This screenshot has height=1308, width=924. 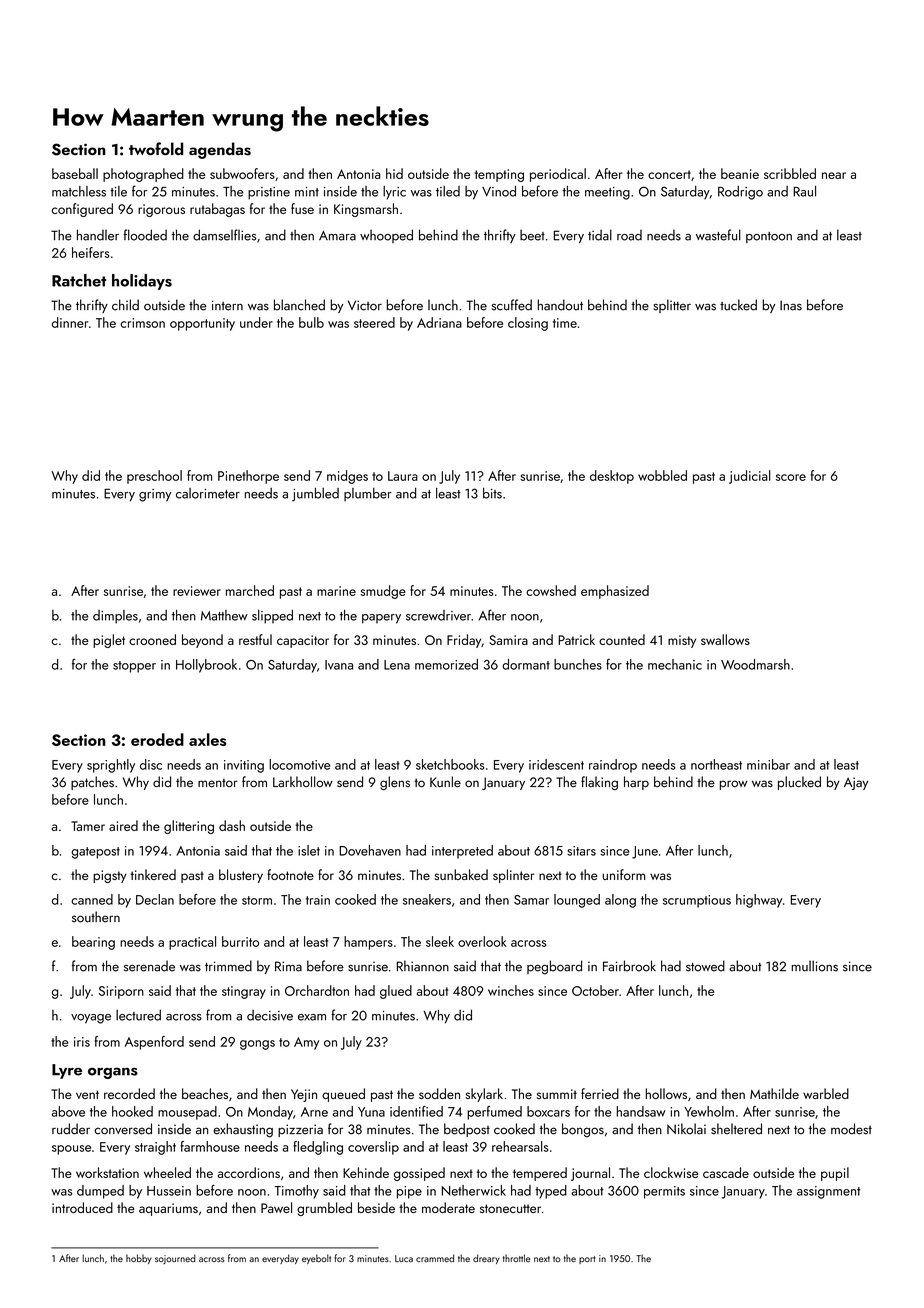 What do you see at coordinates (394, 173) in the screenshot?
I see `hid` at bounding box center [394, 173].
